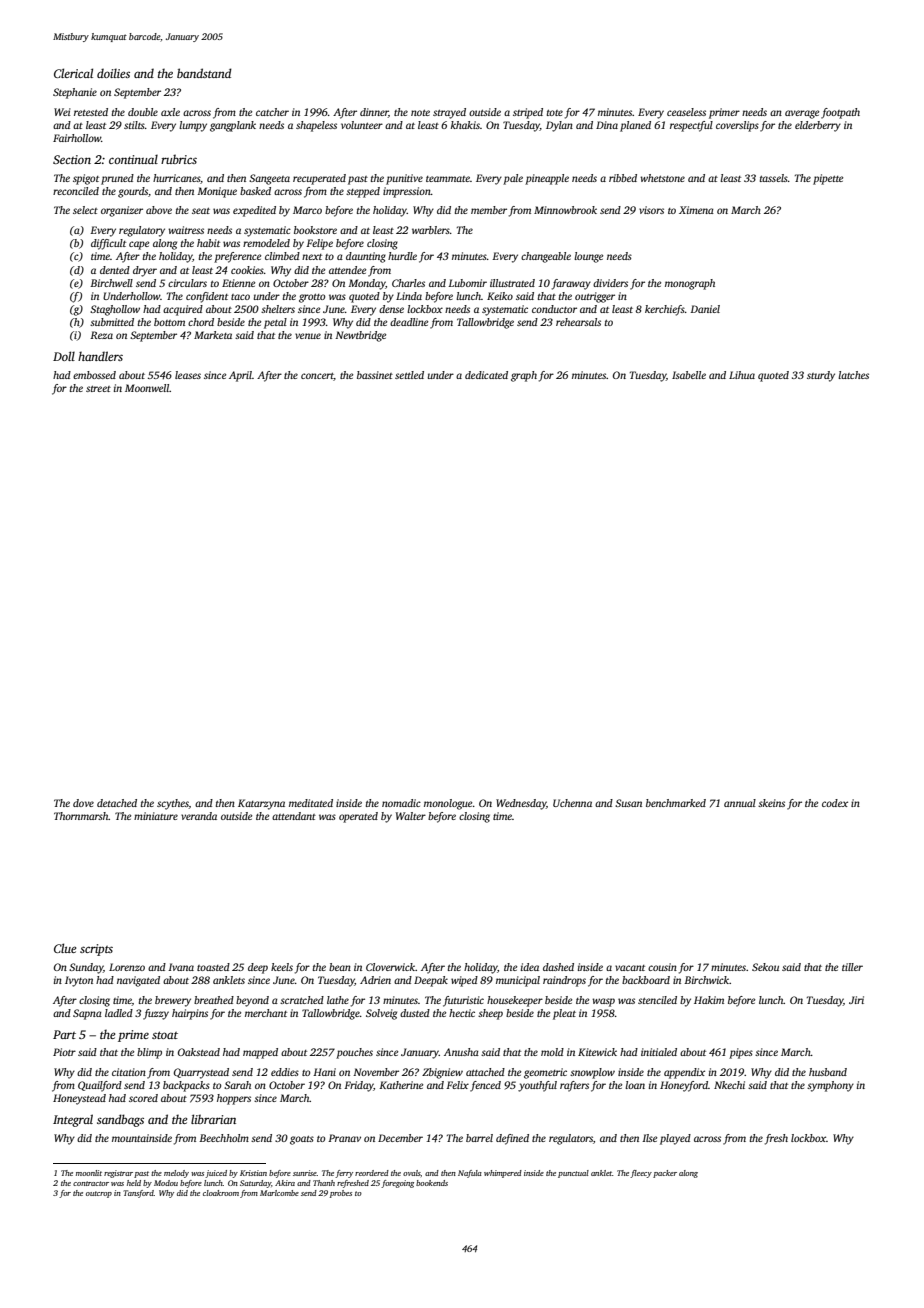  I want to click on waitress, so click(186, 230).
